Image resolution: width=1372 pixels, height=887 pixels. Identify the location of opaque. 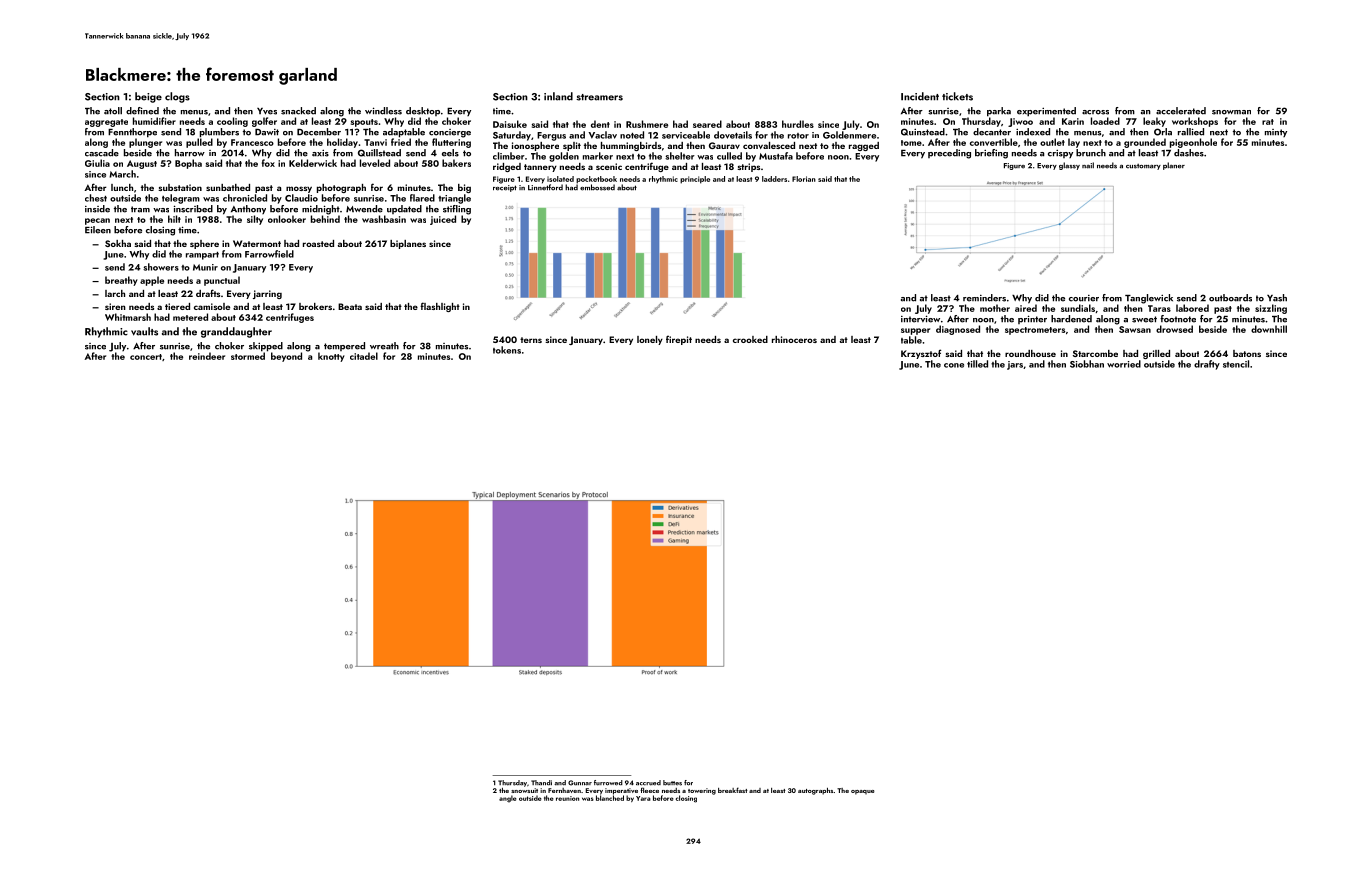
(863, 792).
